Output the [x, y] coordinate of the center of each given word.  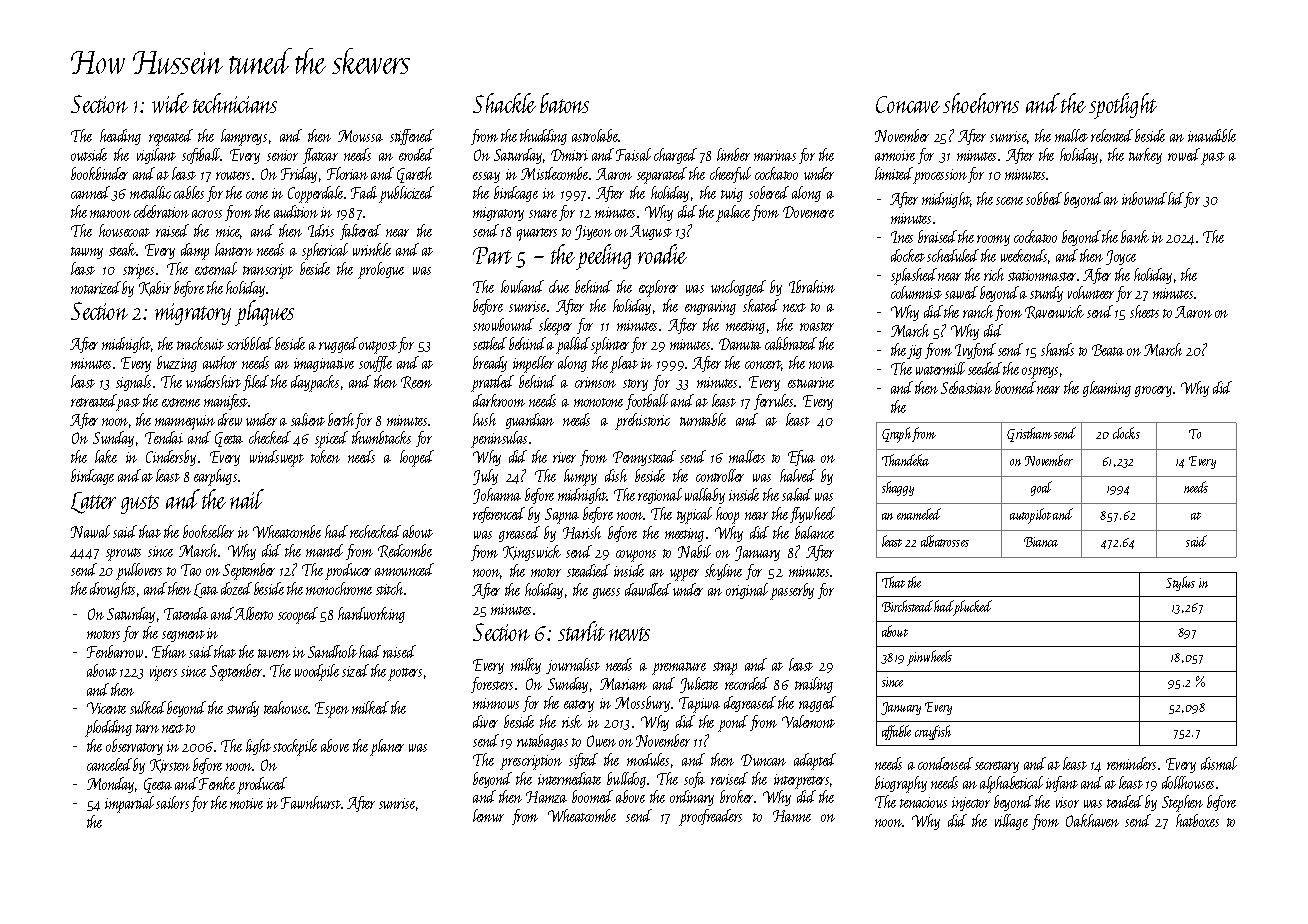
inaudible [1212, 135]
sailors [172, 802]
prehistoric [642, 421]
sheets [1144, 311]
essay [486, 177]
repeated [171, 137]
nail [247, 499]
